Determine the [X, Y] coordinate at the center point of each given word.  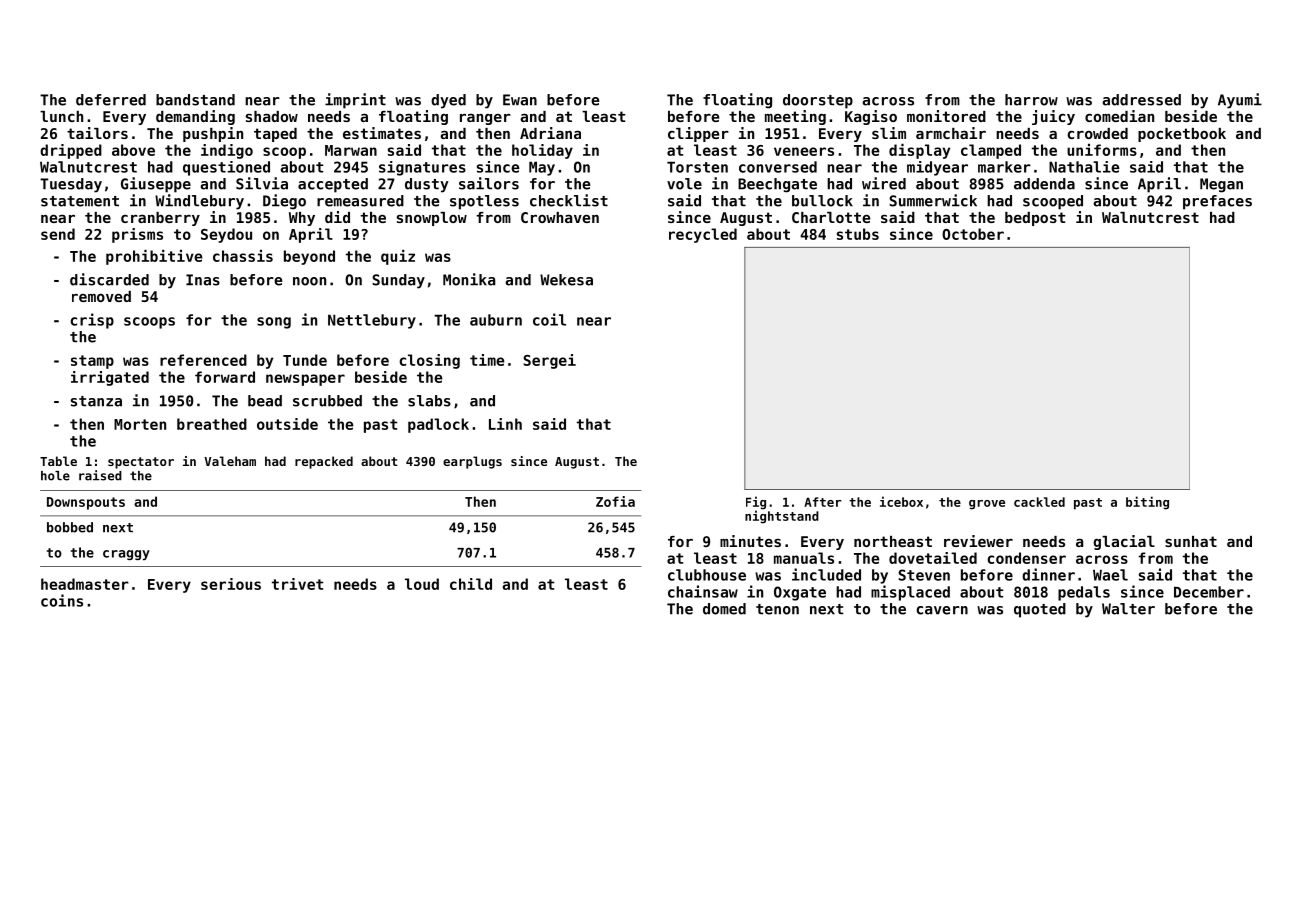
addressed [1141, 100]
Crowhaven [560, 217]
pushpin [213, 134]
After [822, 502]
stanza [96, 401]
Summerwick [933, 200]
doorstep [818, 101]
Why [302, 219]
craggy [126, 555]
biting [1147, 503]
